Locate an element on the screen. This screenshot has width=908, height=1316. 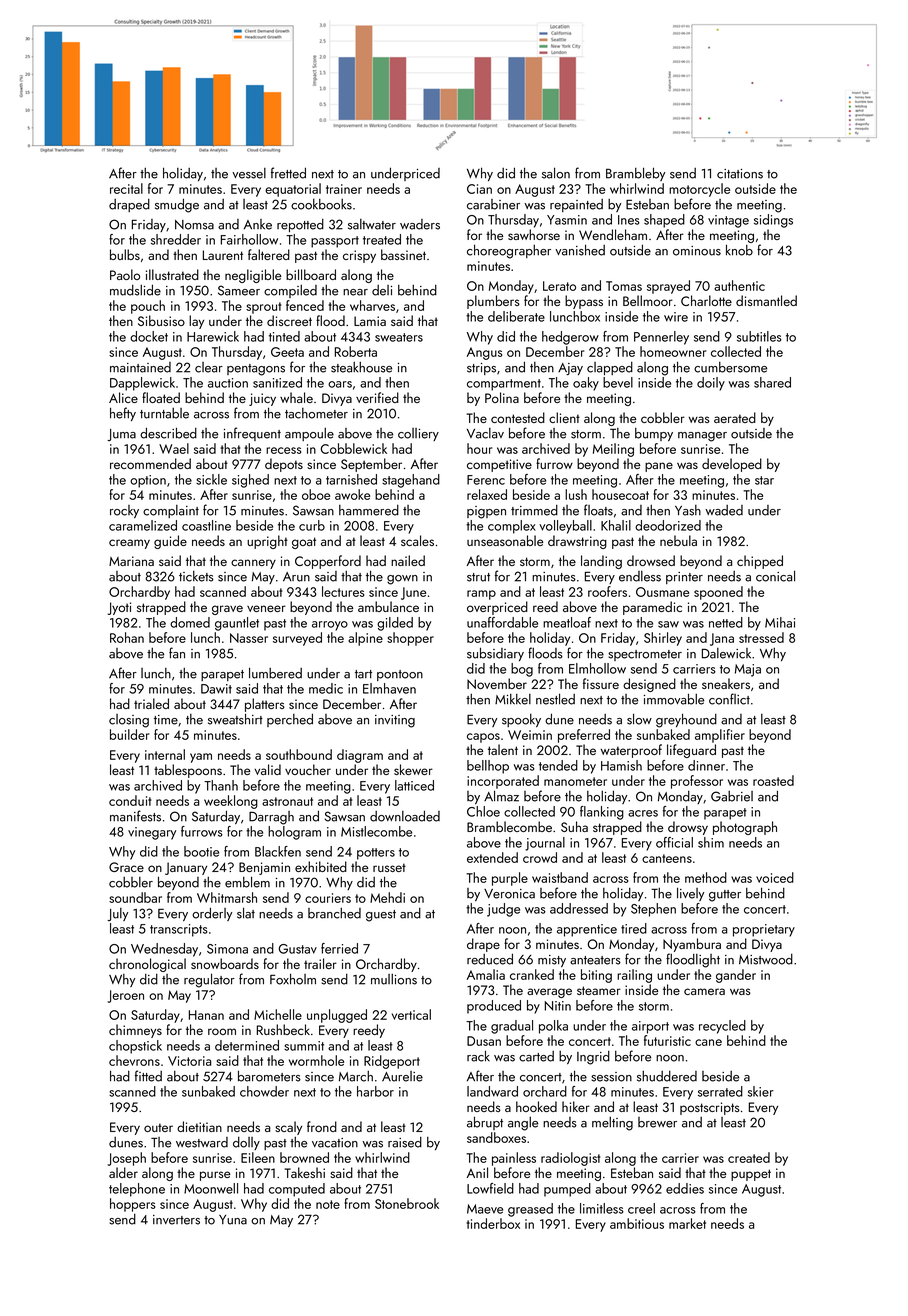
Maeve is located at coordinates (485, 1209).
